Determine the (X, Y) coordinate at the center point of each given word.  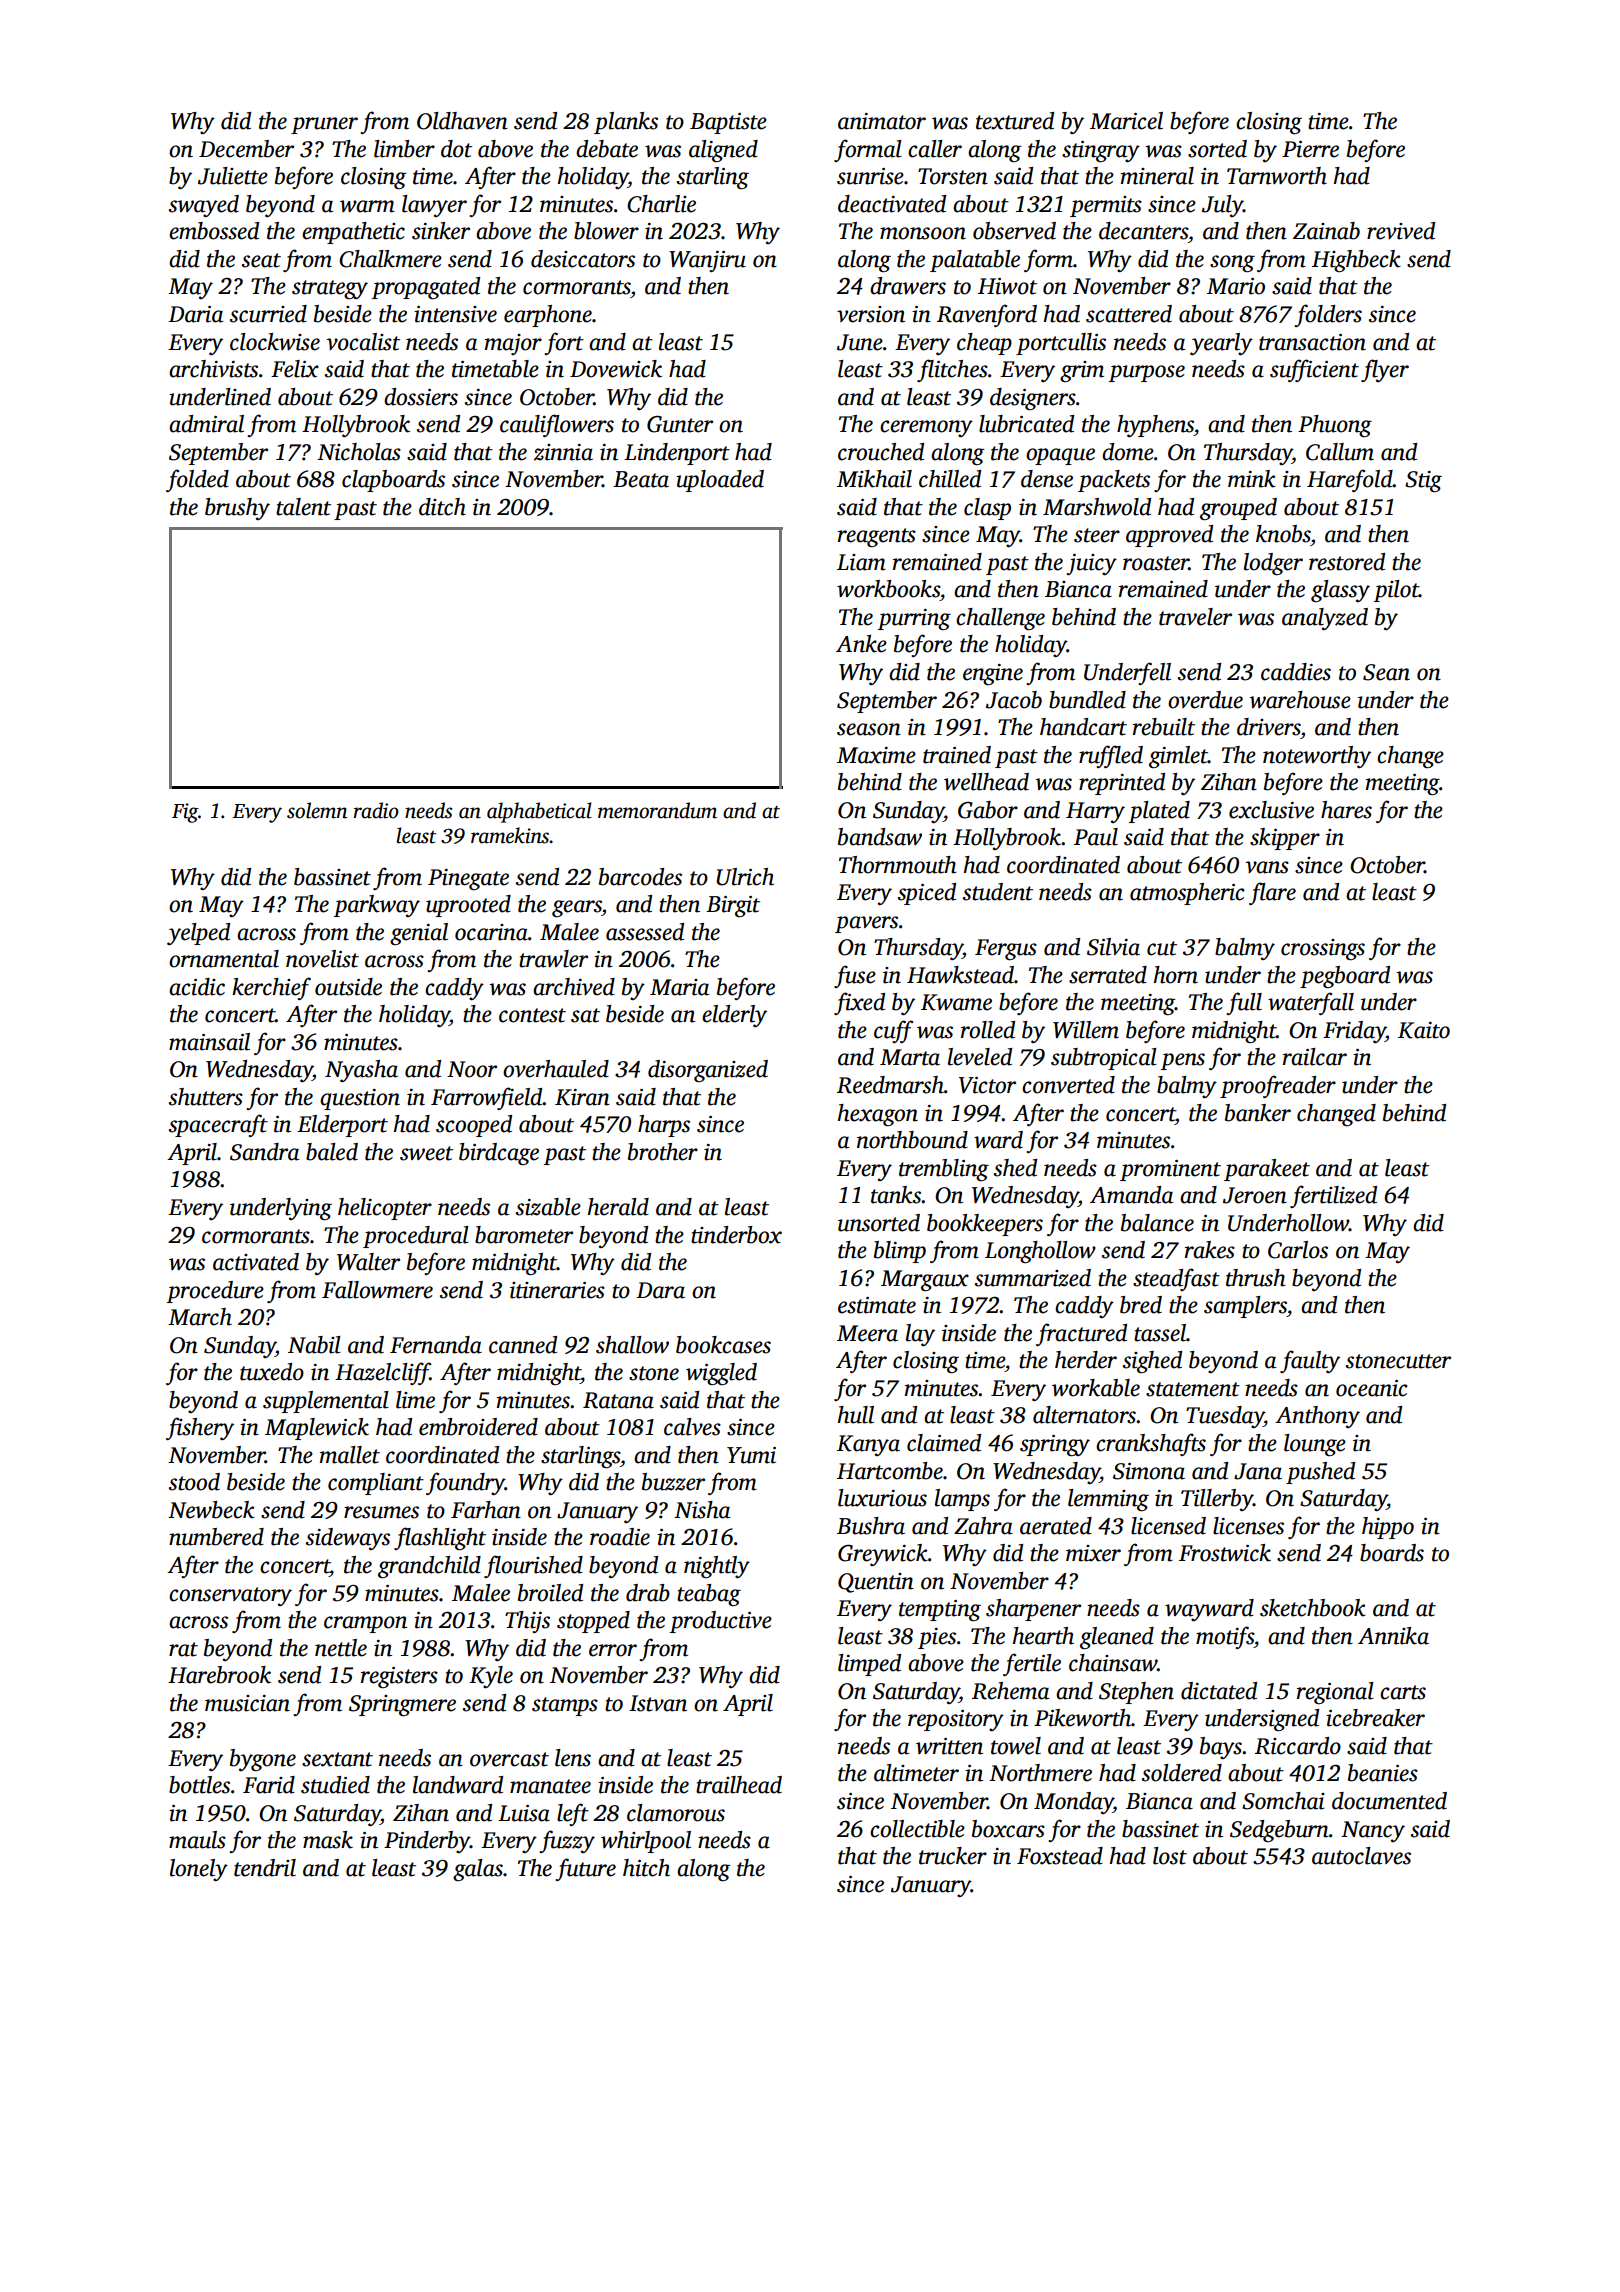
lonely (199, 1870)
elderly (734, 1016)
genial (419, 934)
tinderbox (736, 1235)
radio (376, 810)
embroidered (478, 1427)
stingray (1101, 152)
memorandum (657, 810)
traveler (1195, 617)
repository (956, 1720)
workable (1096, 1388)
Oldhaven (462, 121)
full (1244, 1003)
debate (607, 149)
